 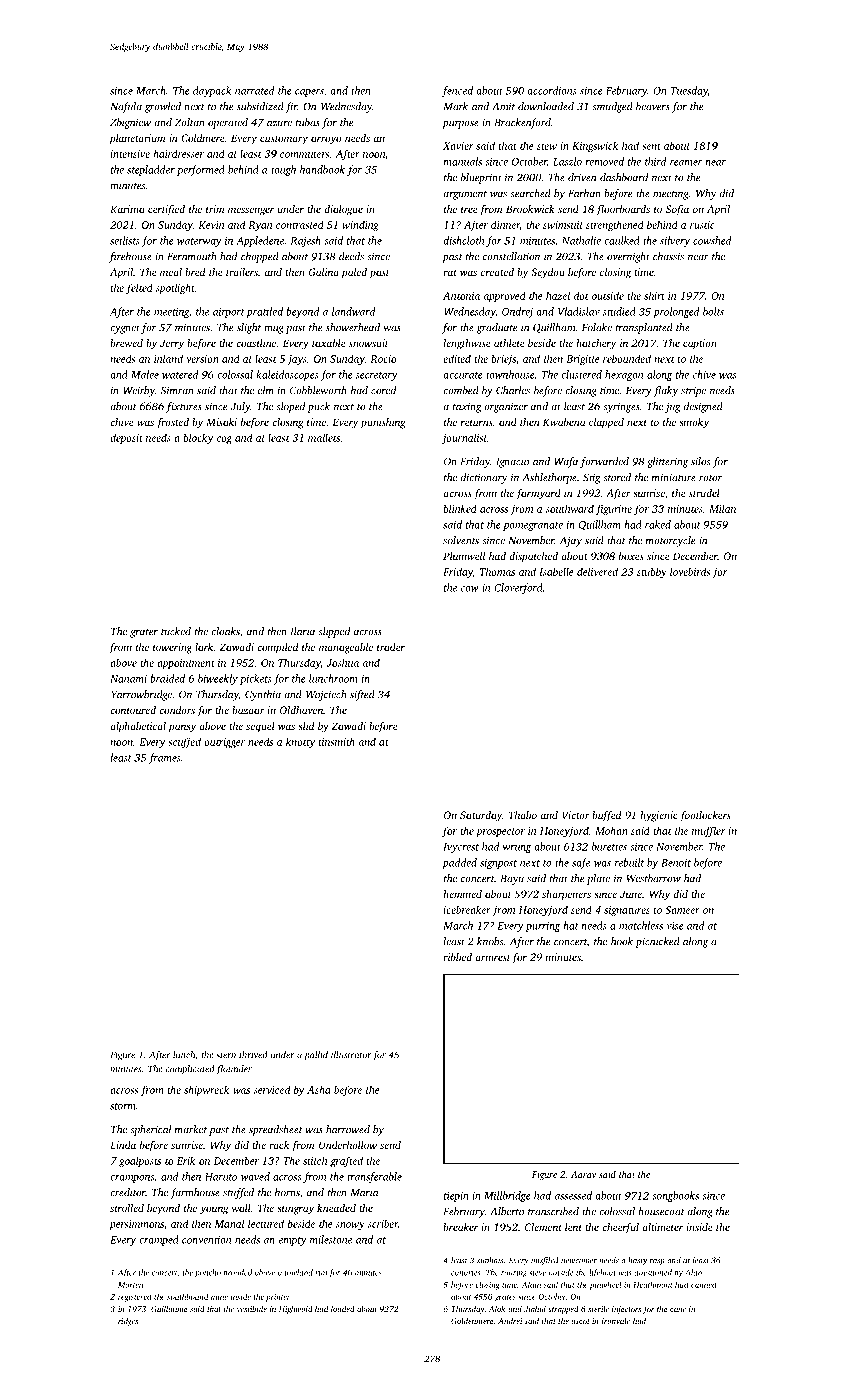 I want to click on mallets, so click(x=324, y=437).
